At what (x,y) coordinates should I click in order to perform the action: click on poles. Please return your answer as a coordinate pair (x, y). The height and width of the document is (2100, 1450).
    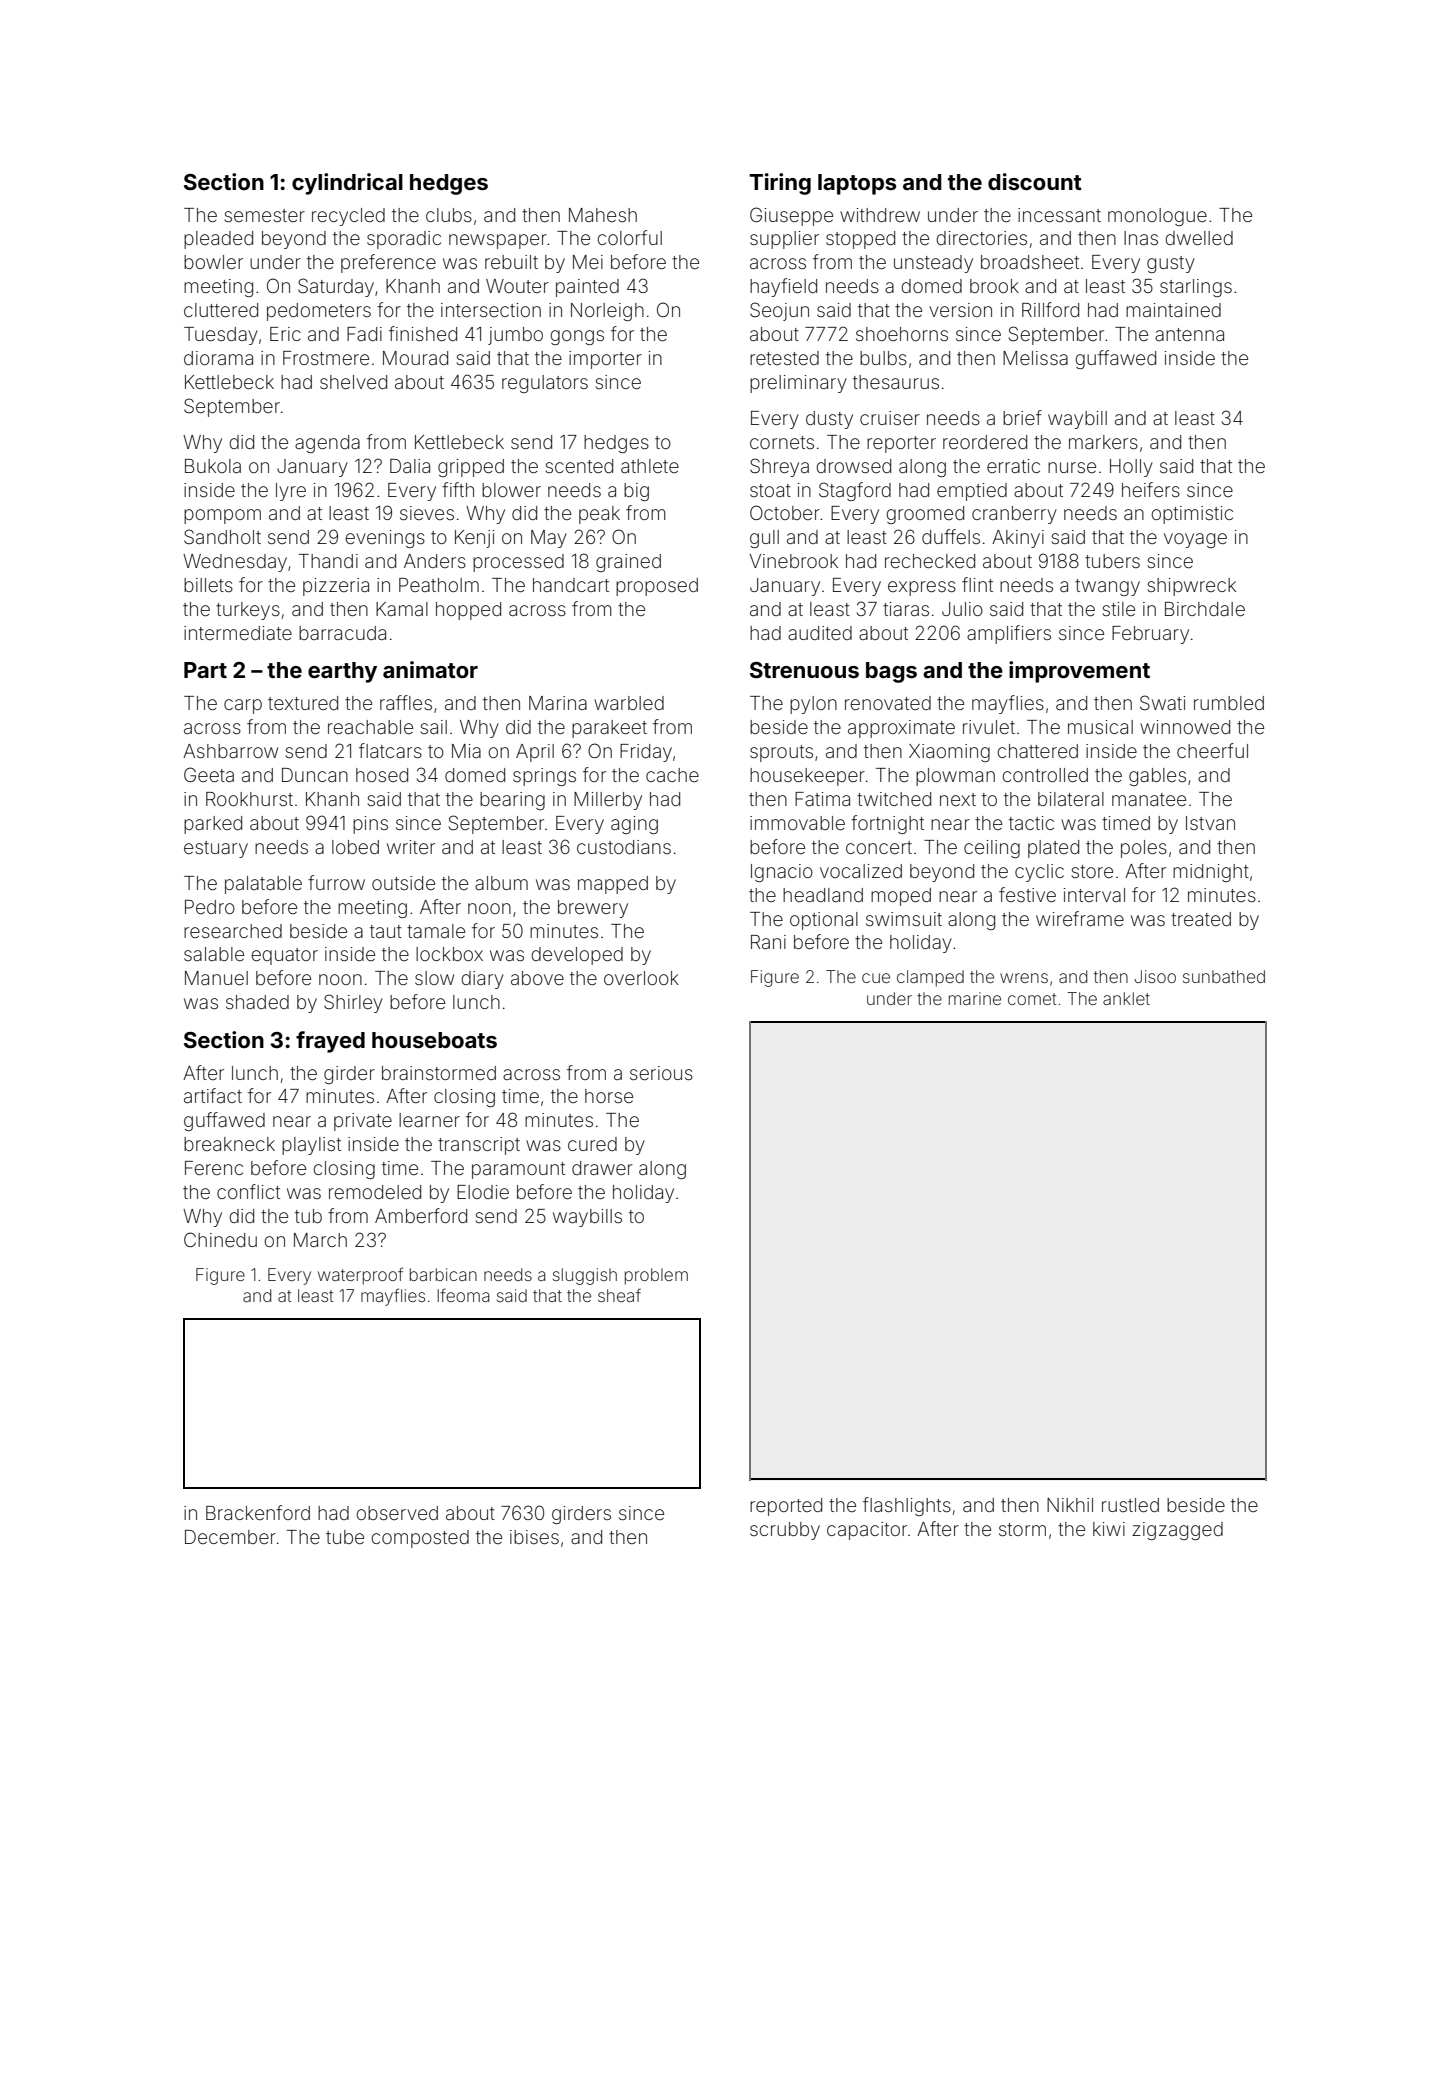
    Looking at the image, I should click on (1144, 849).
